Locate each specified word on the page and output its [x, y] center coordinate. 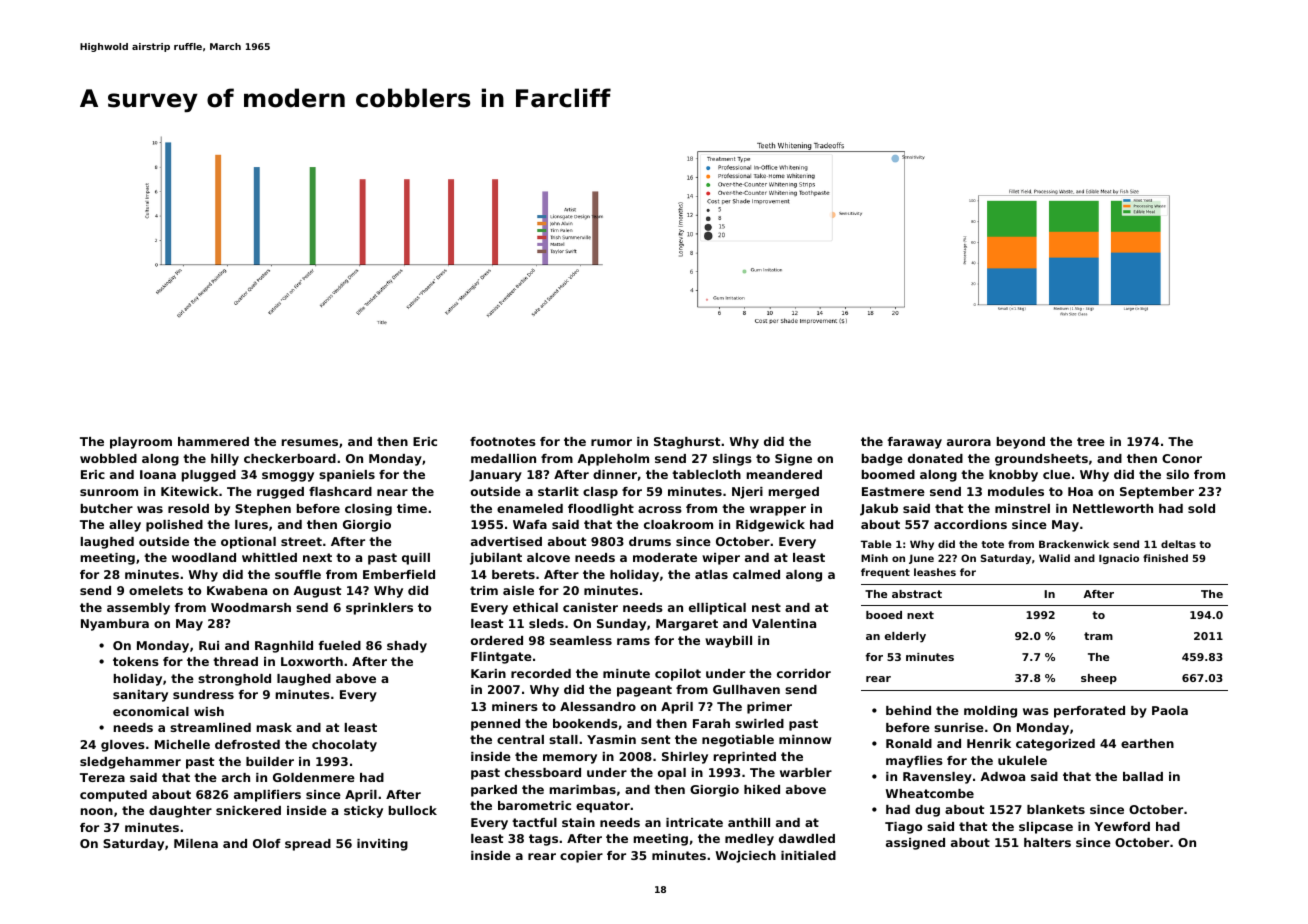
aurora [969, 442]
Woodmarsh [251, 607]
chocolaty [344, 746]
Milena [196, 843]
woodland [204, 557]
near [392, 492]
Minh [874, 558]
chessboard [543, 772]
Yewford [1122, 826]
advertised [506, 541]
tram [1098, 636]
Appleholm [613, 460]
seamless [581, 640]
